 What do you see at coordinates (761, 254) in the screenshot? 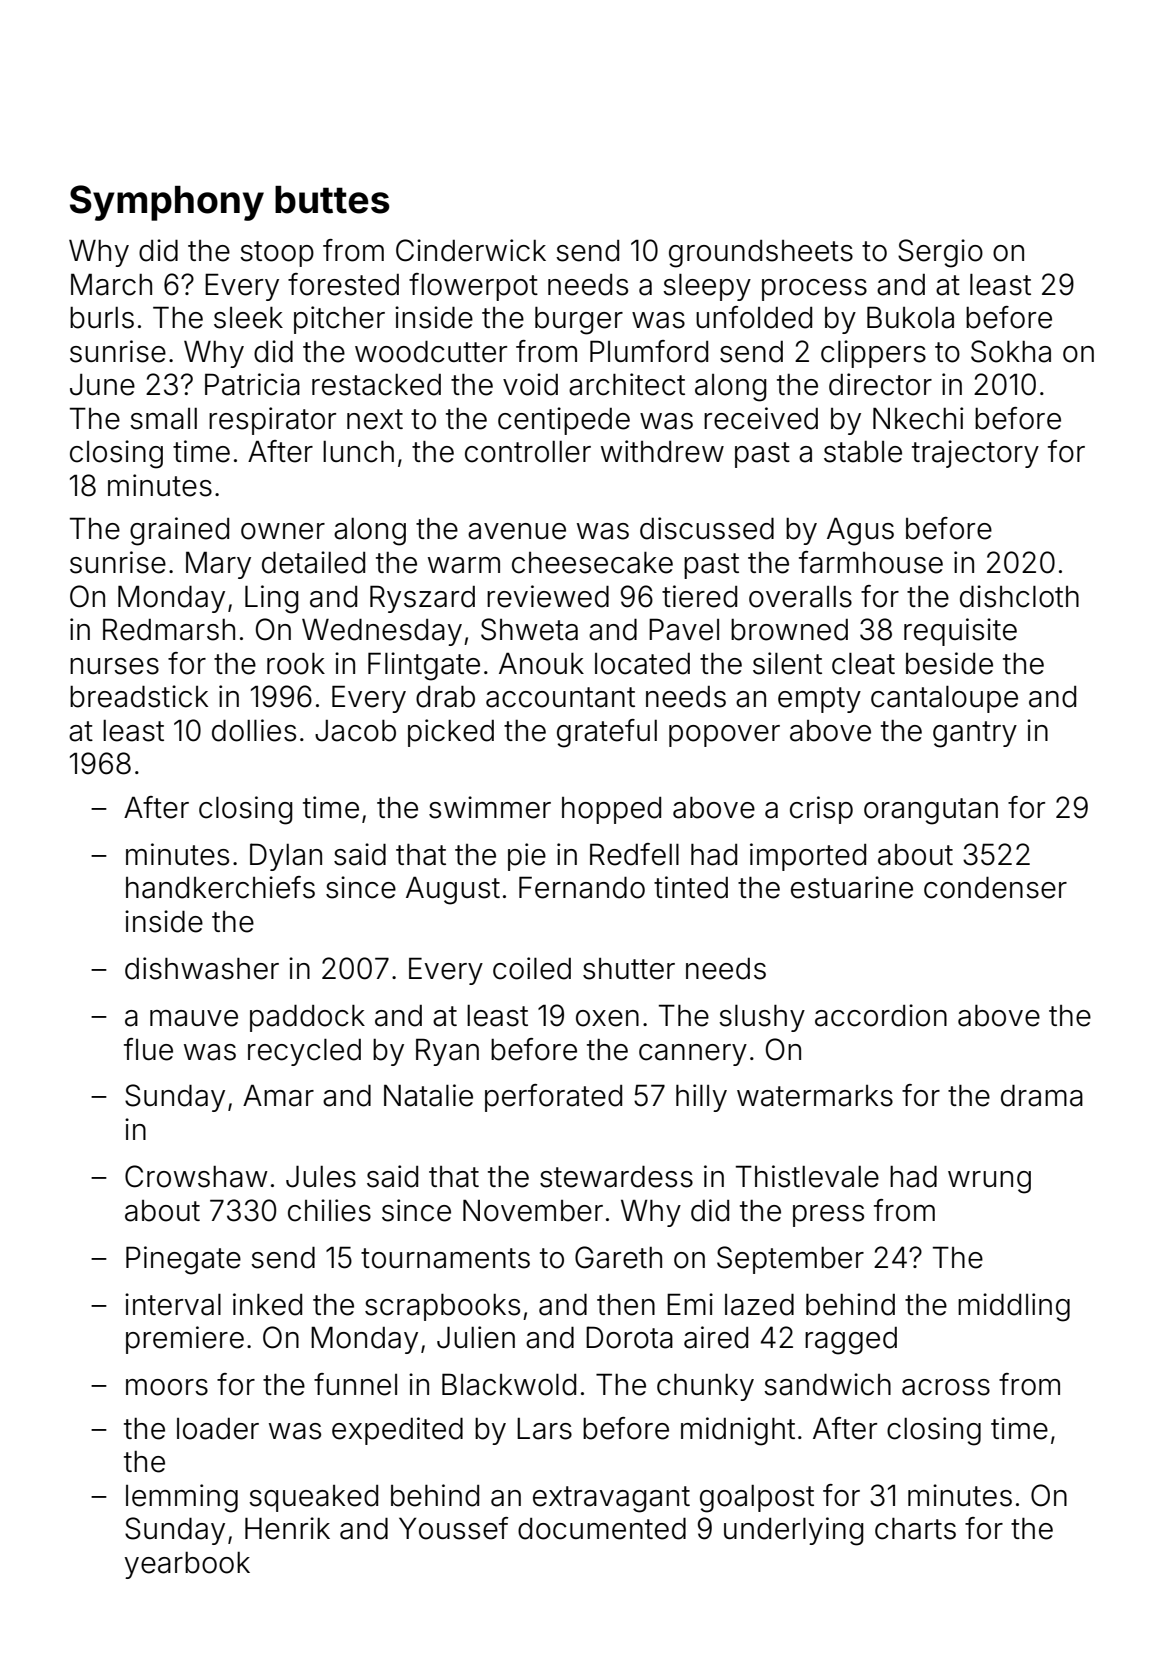
I see `groundsheets` at bounding box center [761, 254].
